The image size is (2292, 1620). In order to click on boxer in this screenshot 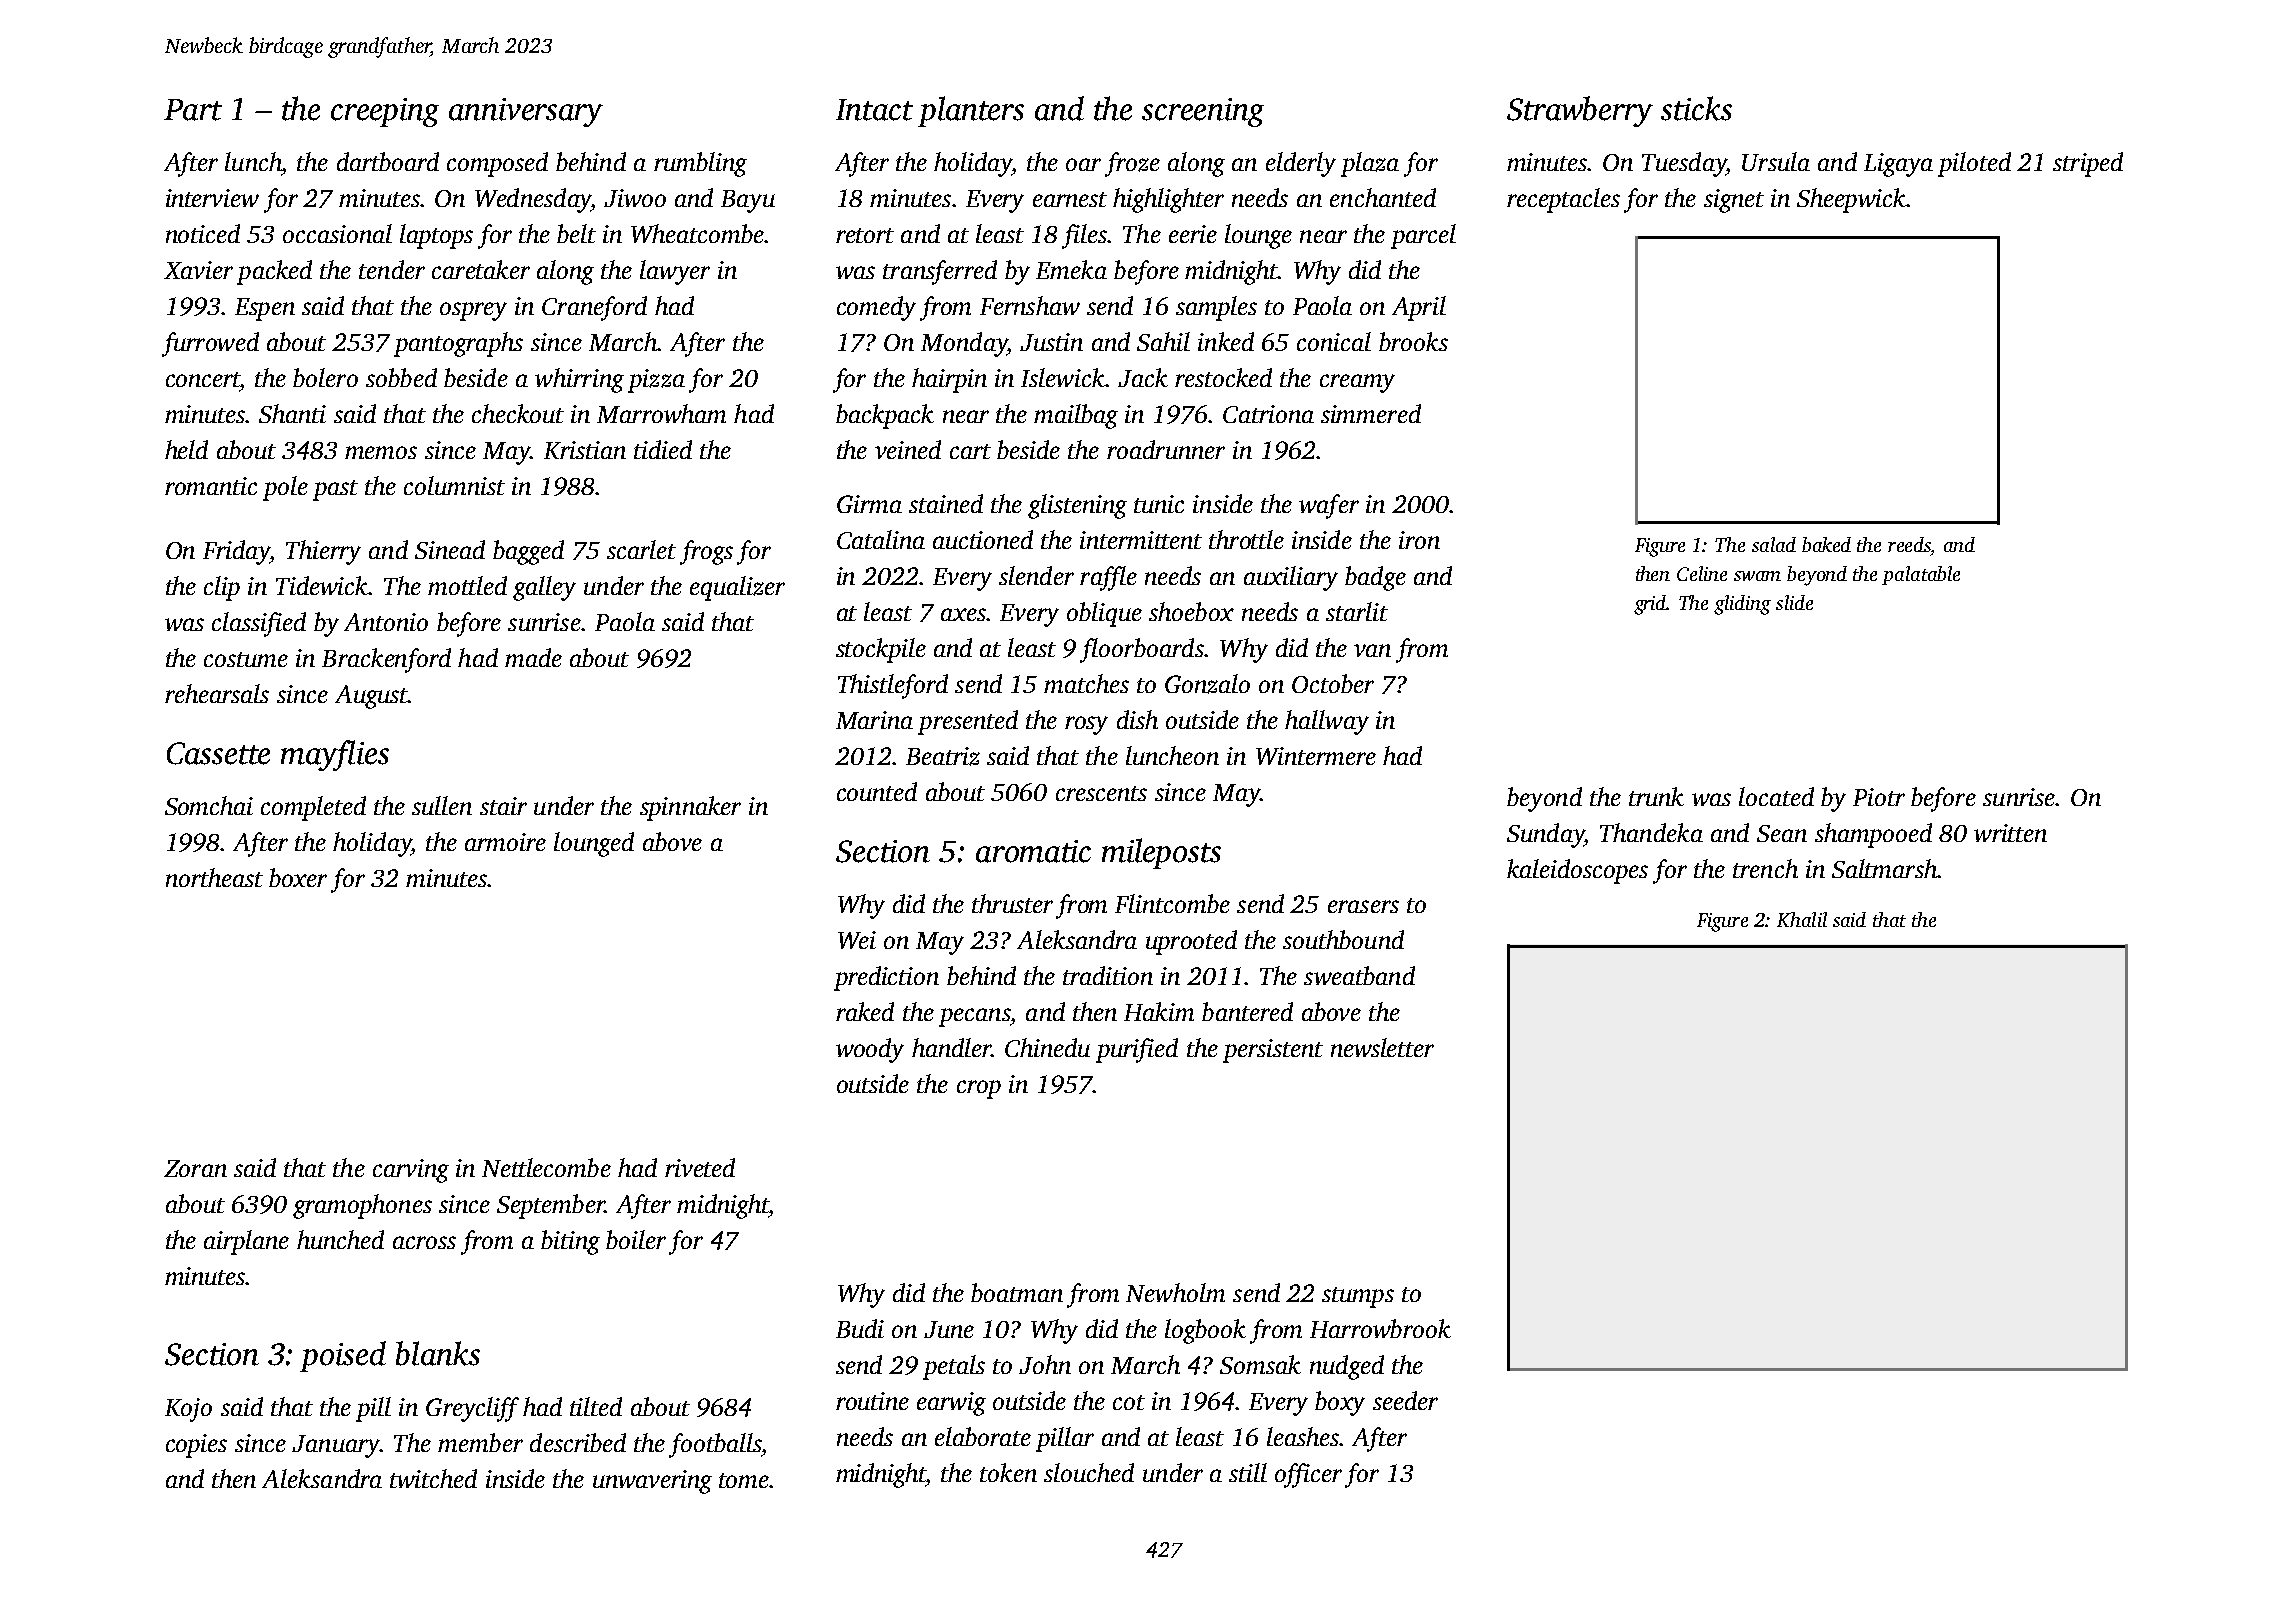, I will do `click(298, 877)`.
